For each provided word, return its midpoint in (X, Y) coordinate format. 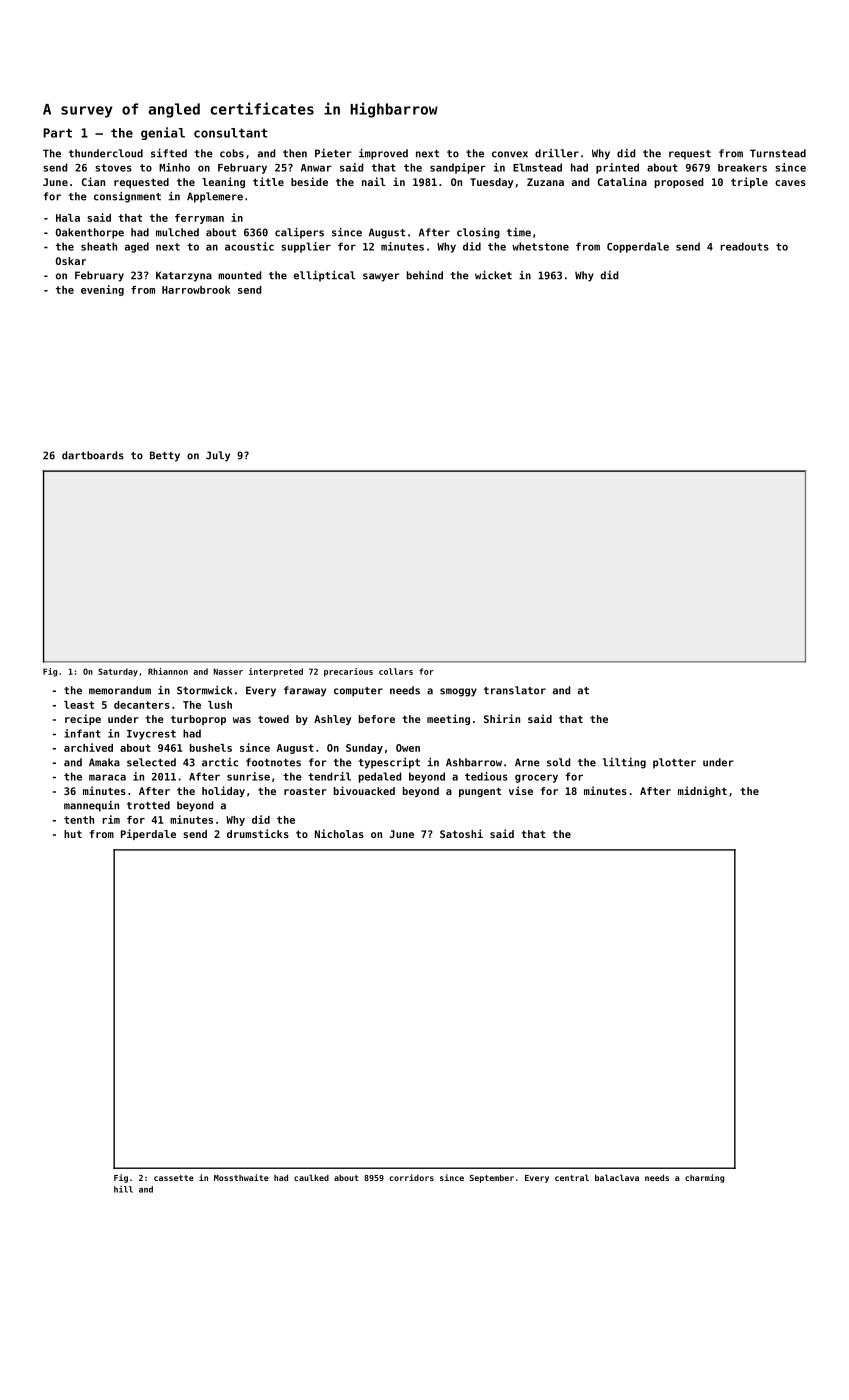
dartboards (93, 455)
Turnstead (778, 153)
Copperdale (638, 247)
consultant (231, 133)
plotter (674, 763)
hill (123, 1189)
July (218, 456)
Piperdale (148, 834)
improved (383, 154)
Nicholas (339, 833)
